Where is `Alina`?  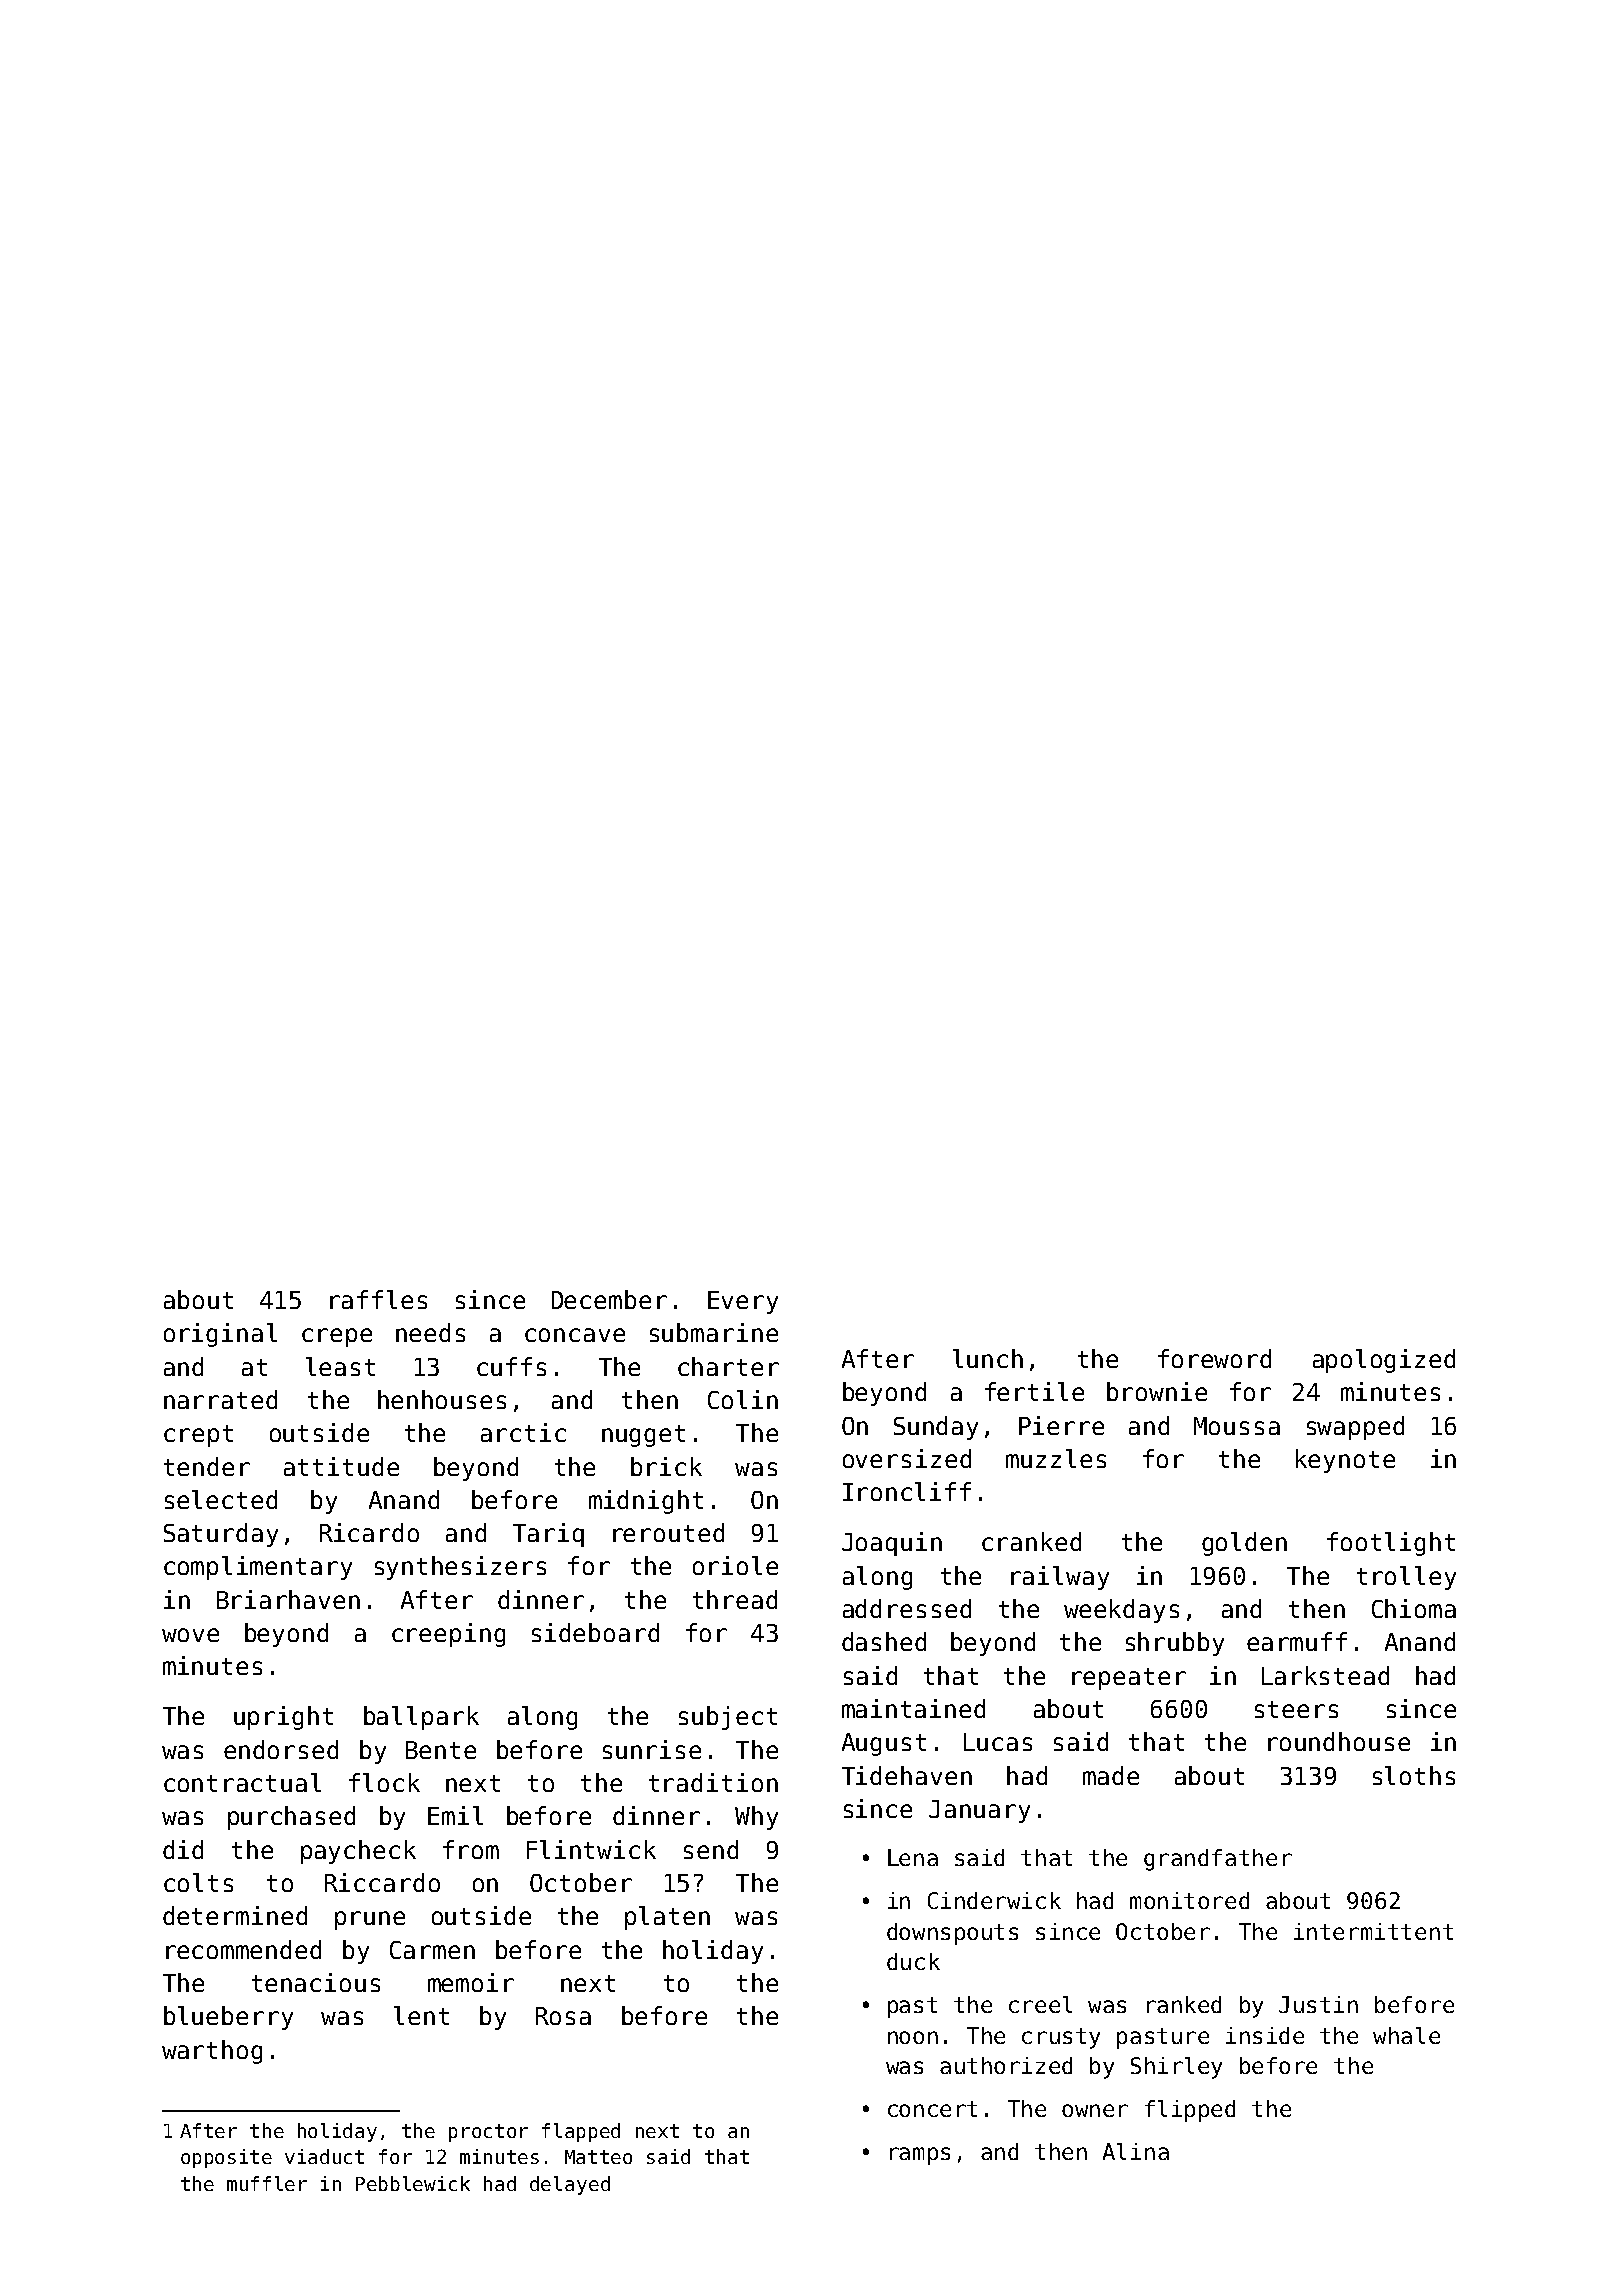
Alina is located at coordinates (1136, 2151).
